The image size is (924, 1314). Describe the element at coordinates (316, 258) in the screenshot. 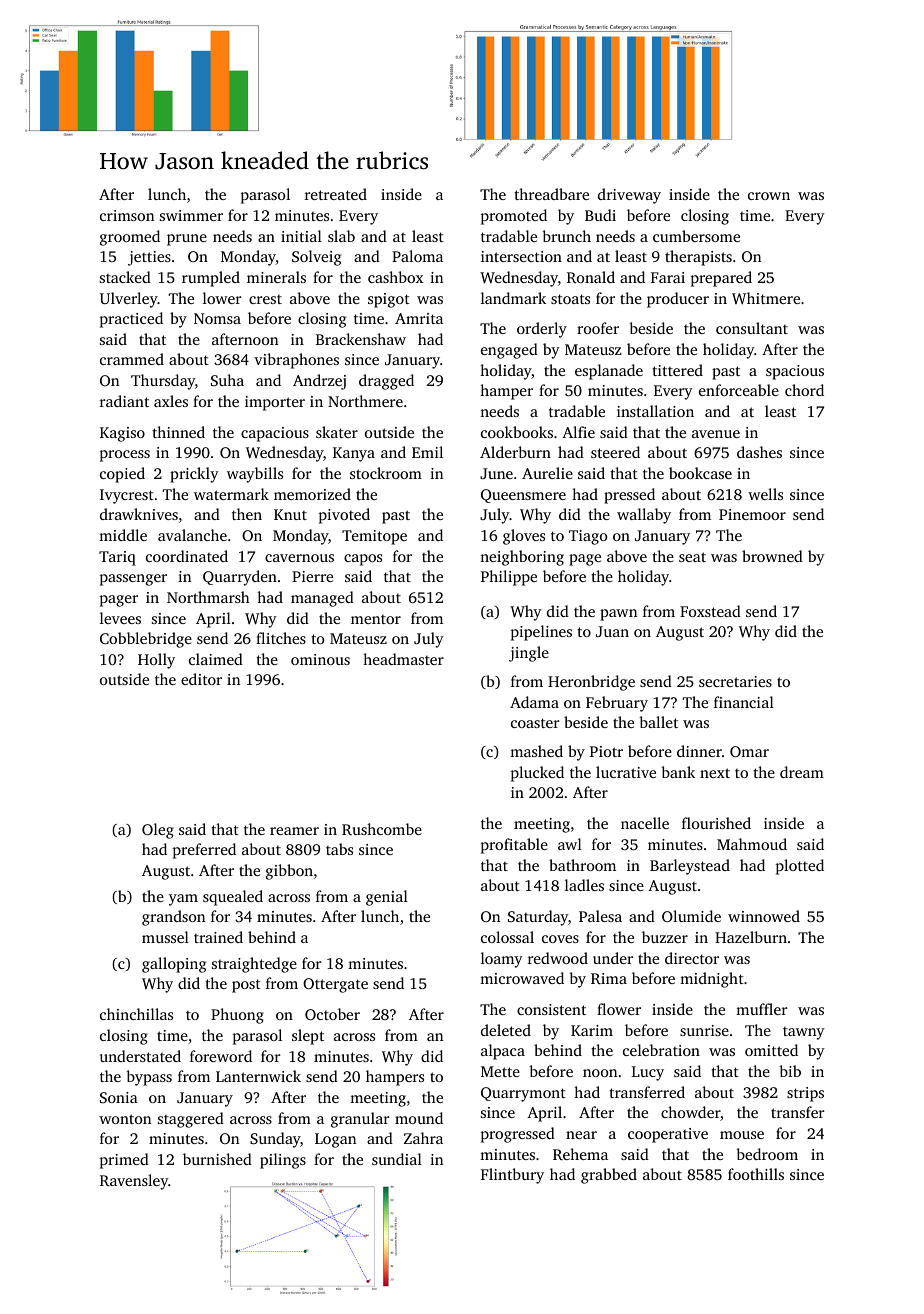

I see `Solveig` at that location.
